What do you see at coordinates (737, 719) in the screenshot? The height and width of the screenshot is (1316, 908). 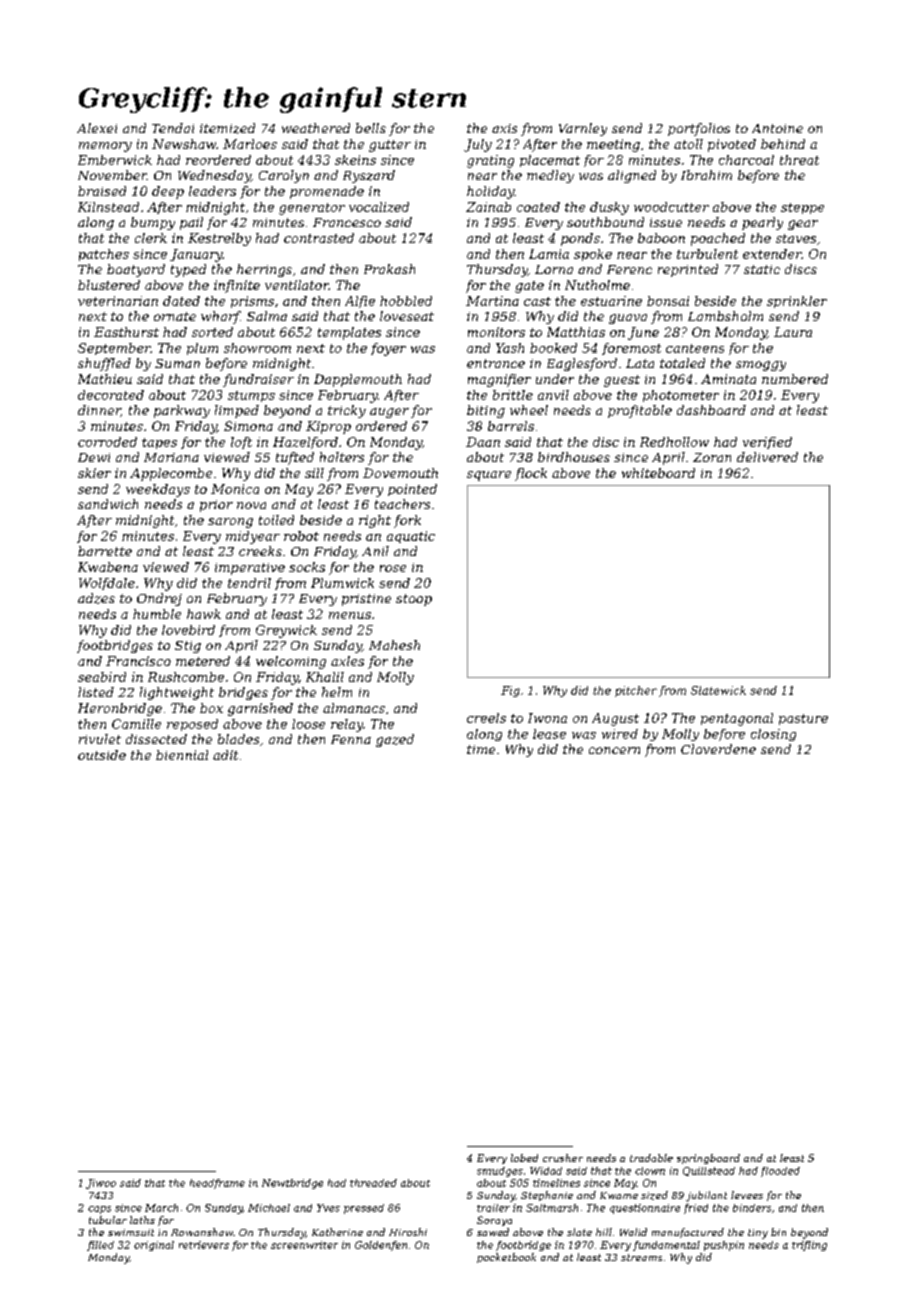 I see `pentagonal` at bounding box center [737, 719].
